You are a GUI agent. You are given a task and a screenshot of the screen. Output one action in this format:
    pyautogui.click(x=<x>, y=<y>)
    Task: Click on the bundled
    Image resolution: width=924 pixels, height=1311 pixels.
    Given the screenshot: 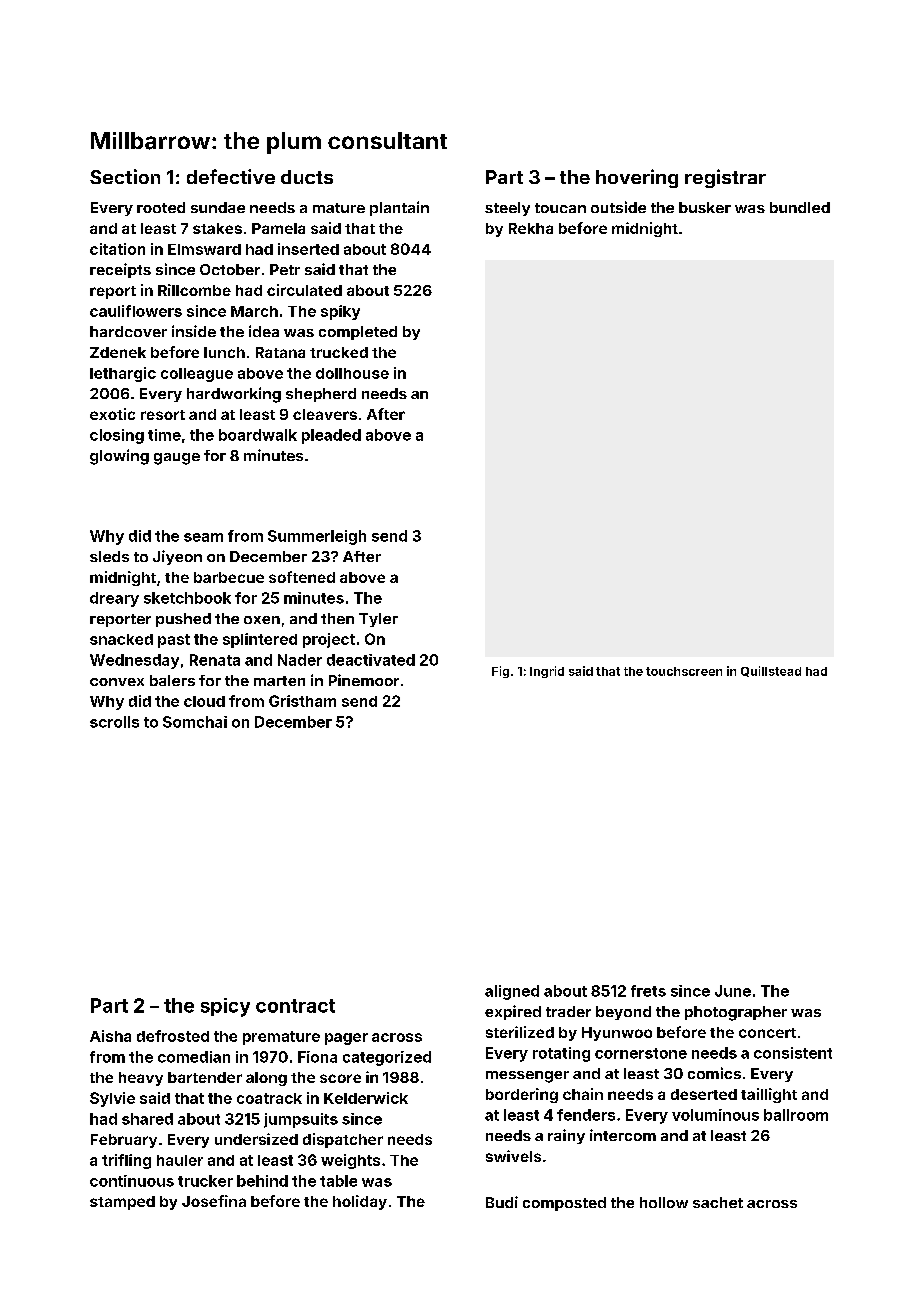 What is the action you would take?
    pyautogui.click(x=800, y=207)
